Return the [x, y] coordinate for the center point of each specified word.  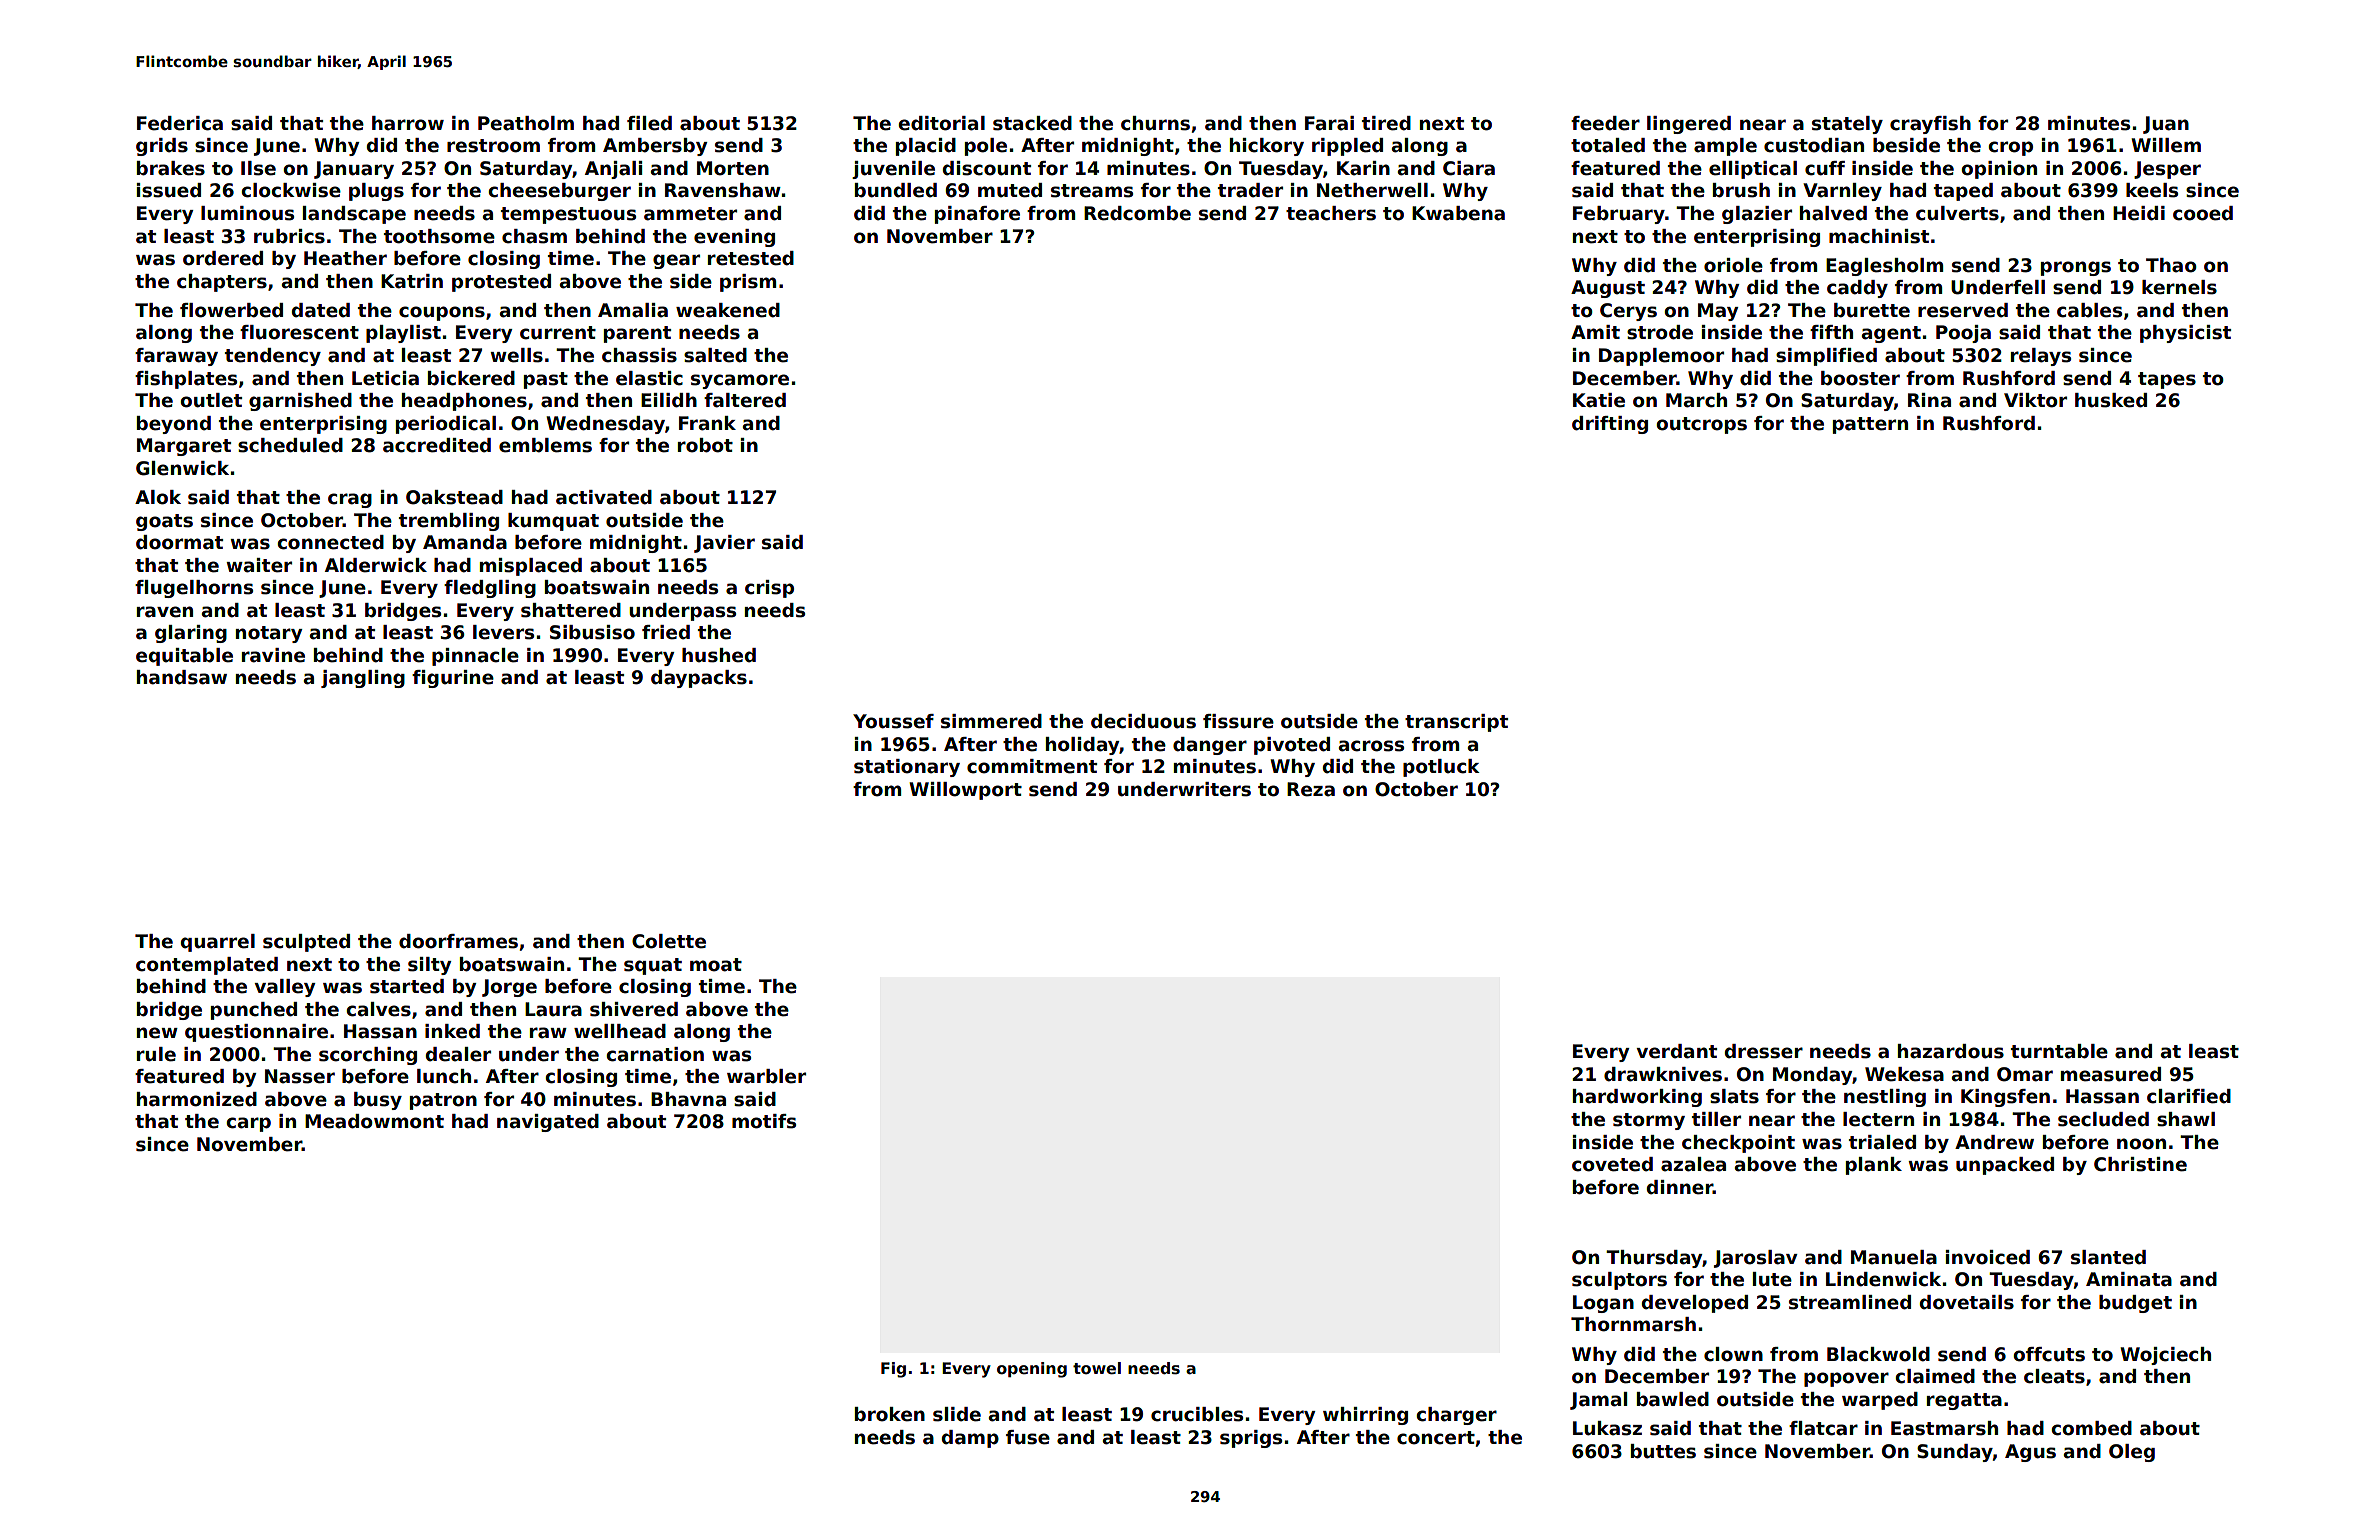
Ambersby [655, 147]
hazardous [1951, 1051]
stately [1847, 125]
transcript [1456, 723]
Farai [1329, 123]
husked [2111, 400]
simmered [991, 721]
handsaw [182, 677]
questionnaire [256, 1033]
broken [890, 1414]
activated [604, 497]
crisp [769, 589]
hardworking [1637, 1098]
